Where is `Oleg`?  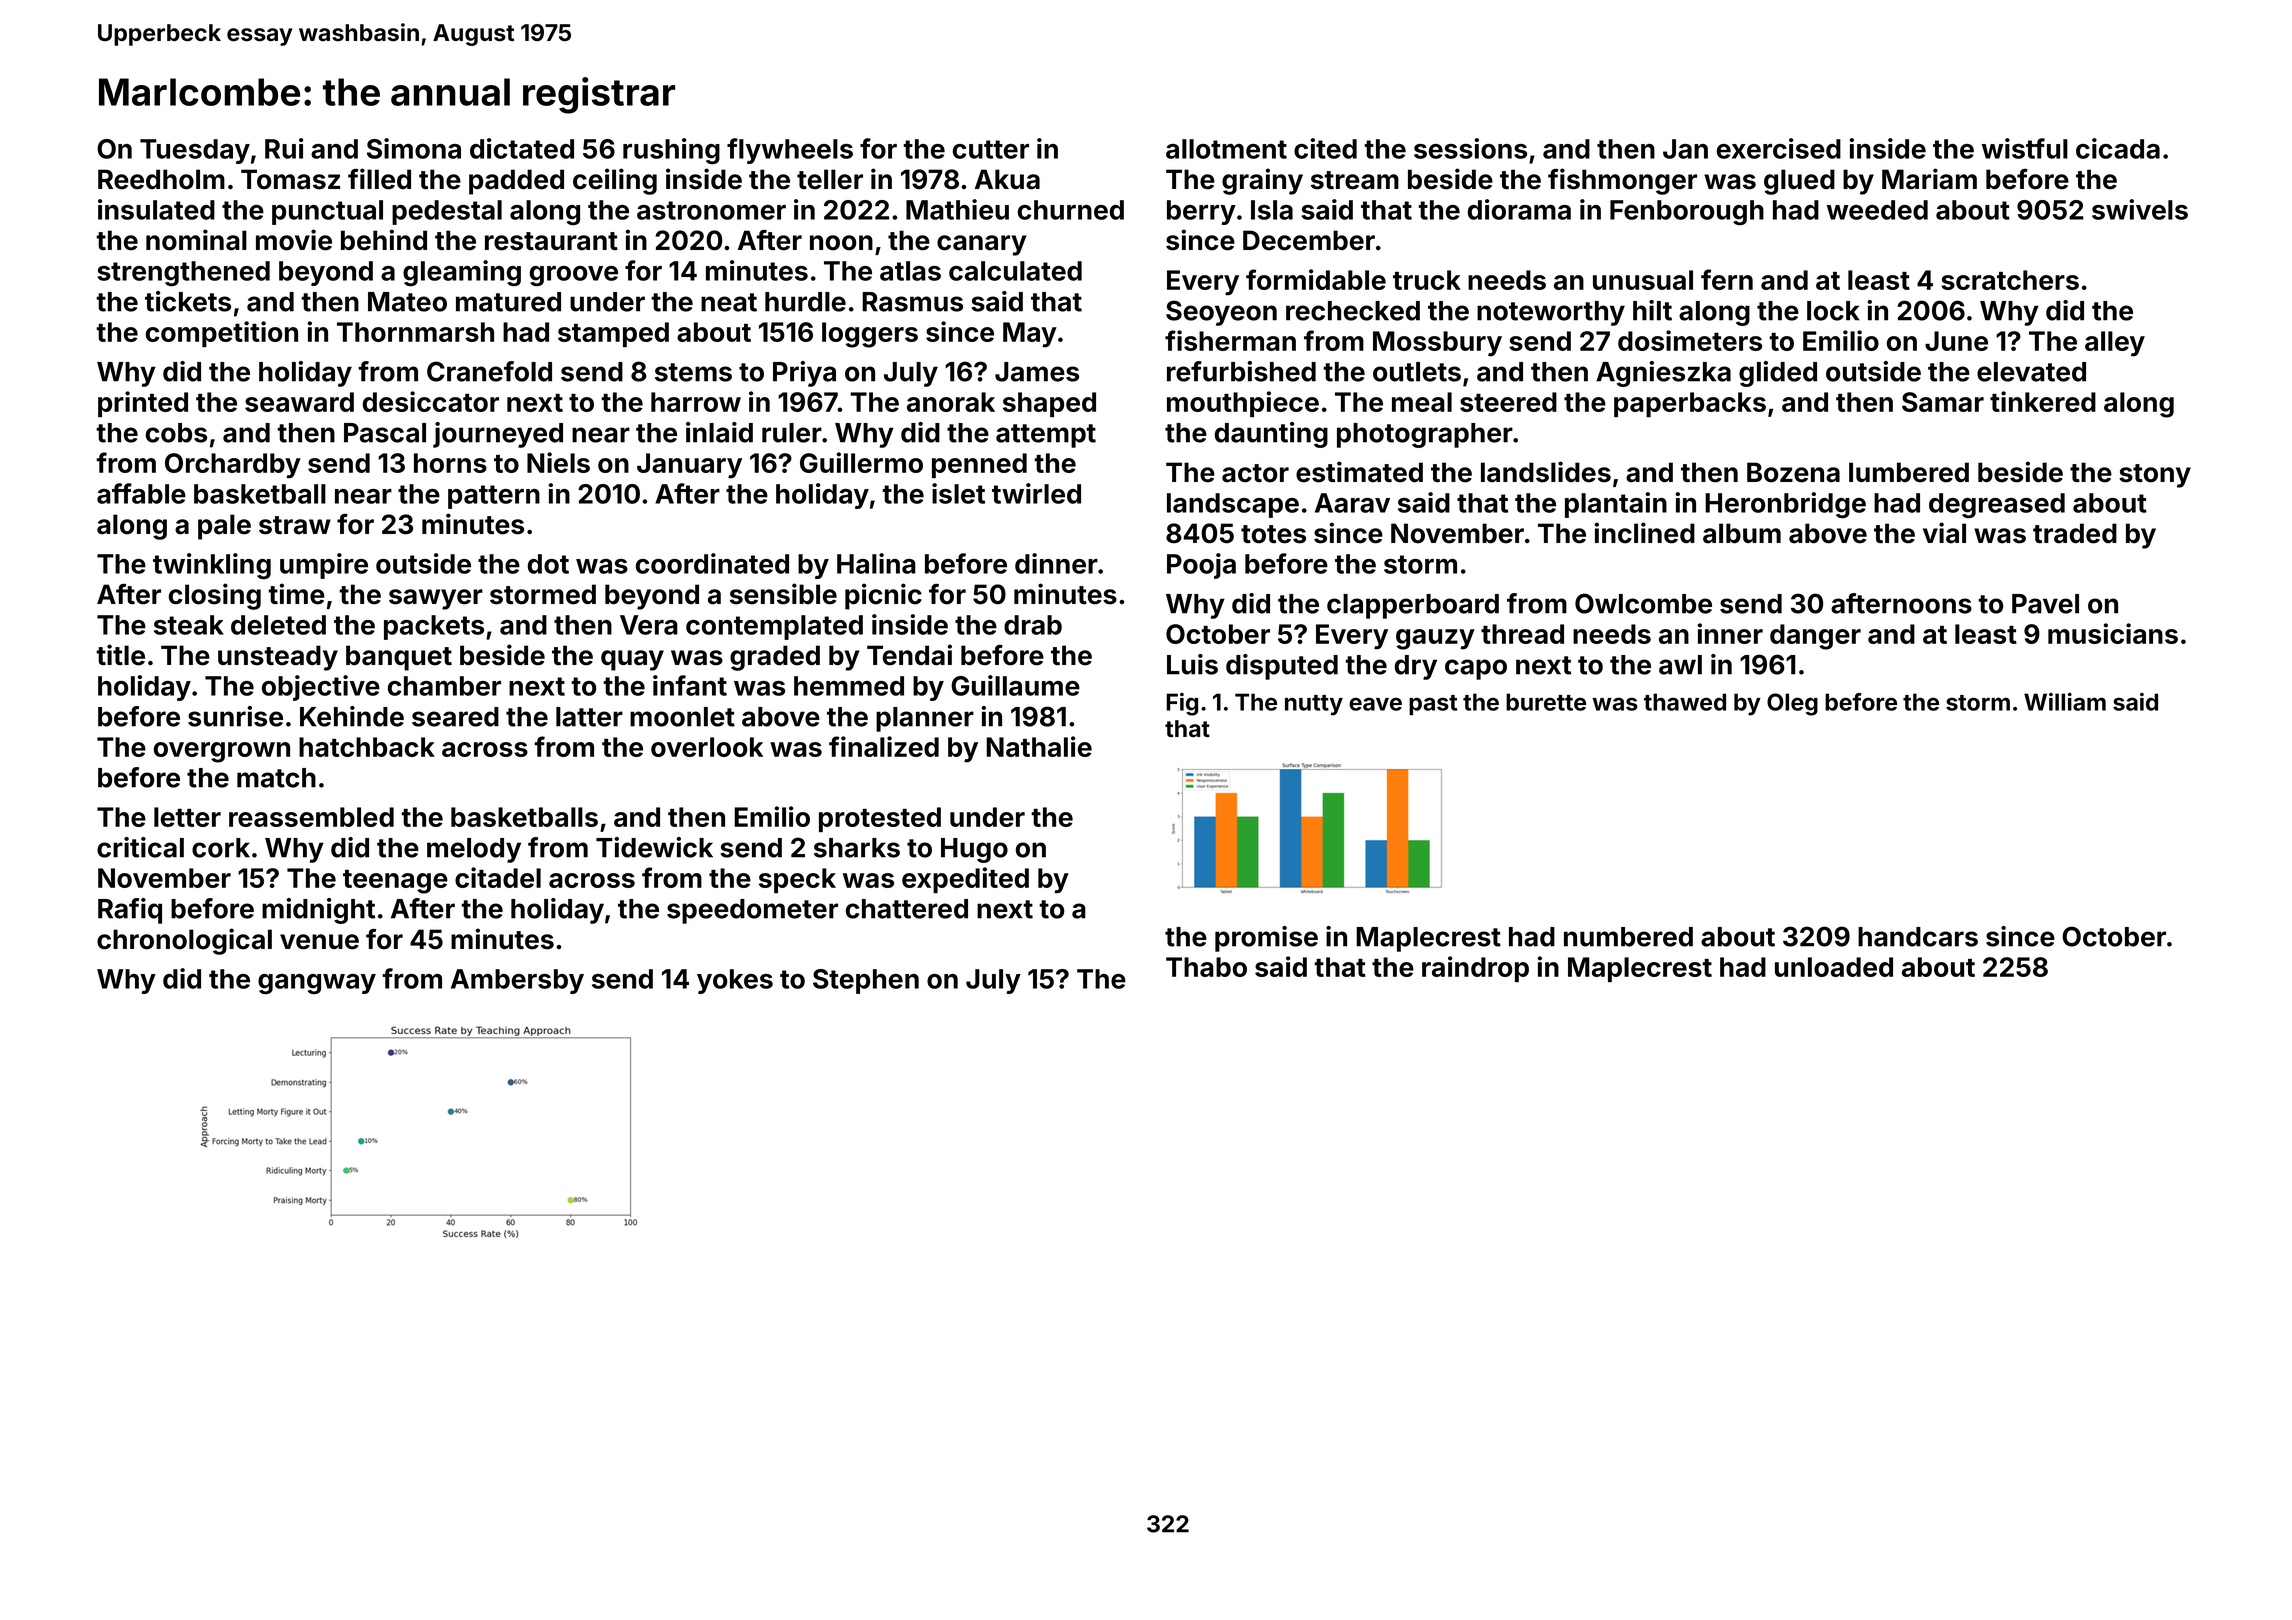
Oleg is located at coordinates (1792, 704).
